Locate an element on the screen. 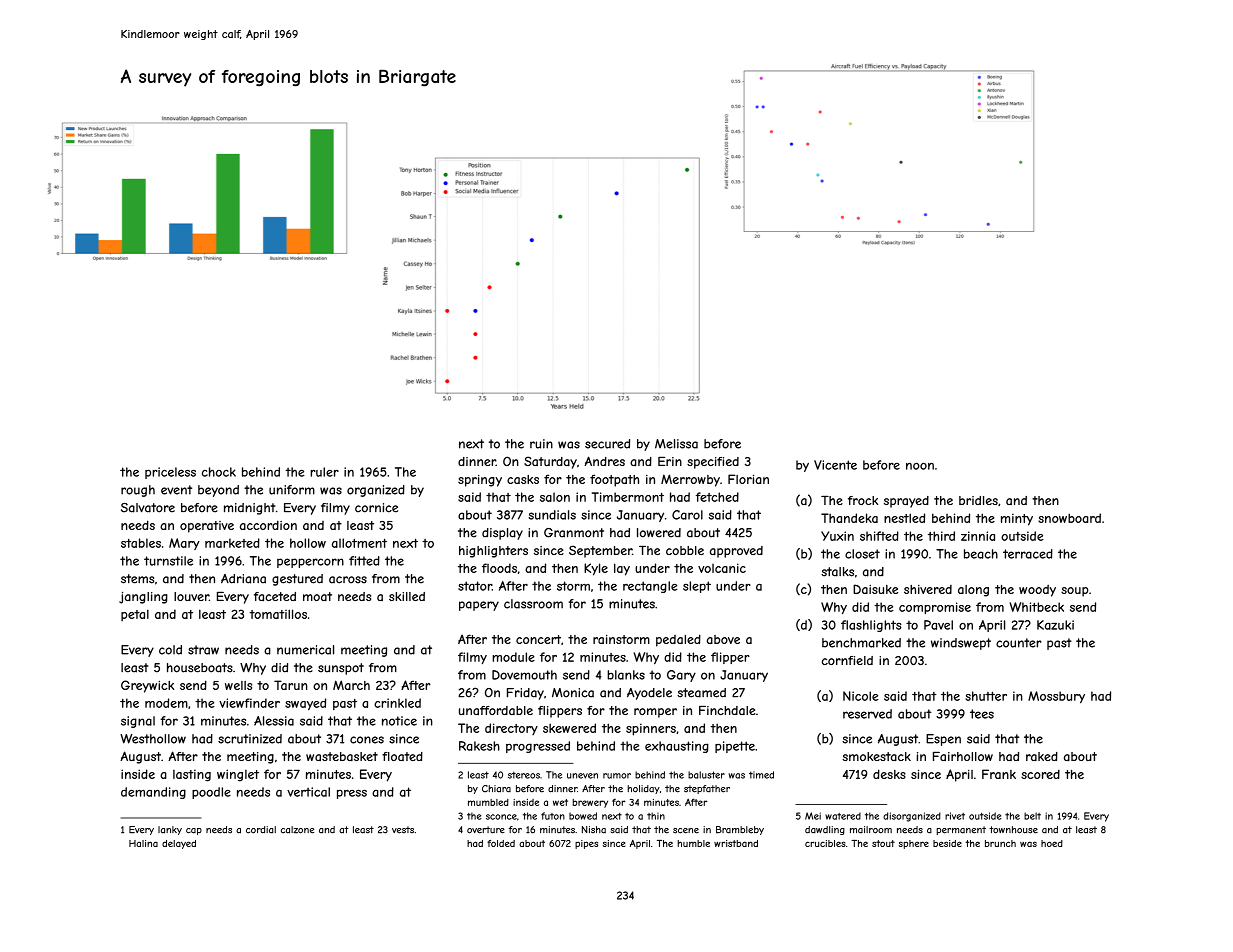 The height and width of the screenshot is (952, 1233). windswept is located at coordinates (961, 644).
